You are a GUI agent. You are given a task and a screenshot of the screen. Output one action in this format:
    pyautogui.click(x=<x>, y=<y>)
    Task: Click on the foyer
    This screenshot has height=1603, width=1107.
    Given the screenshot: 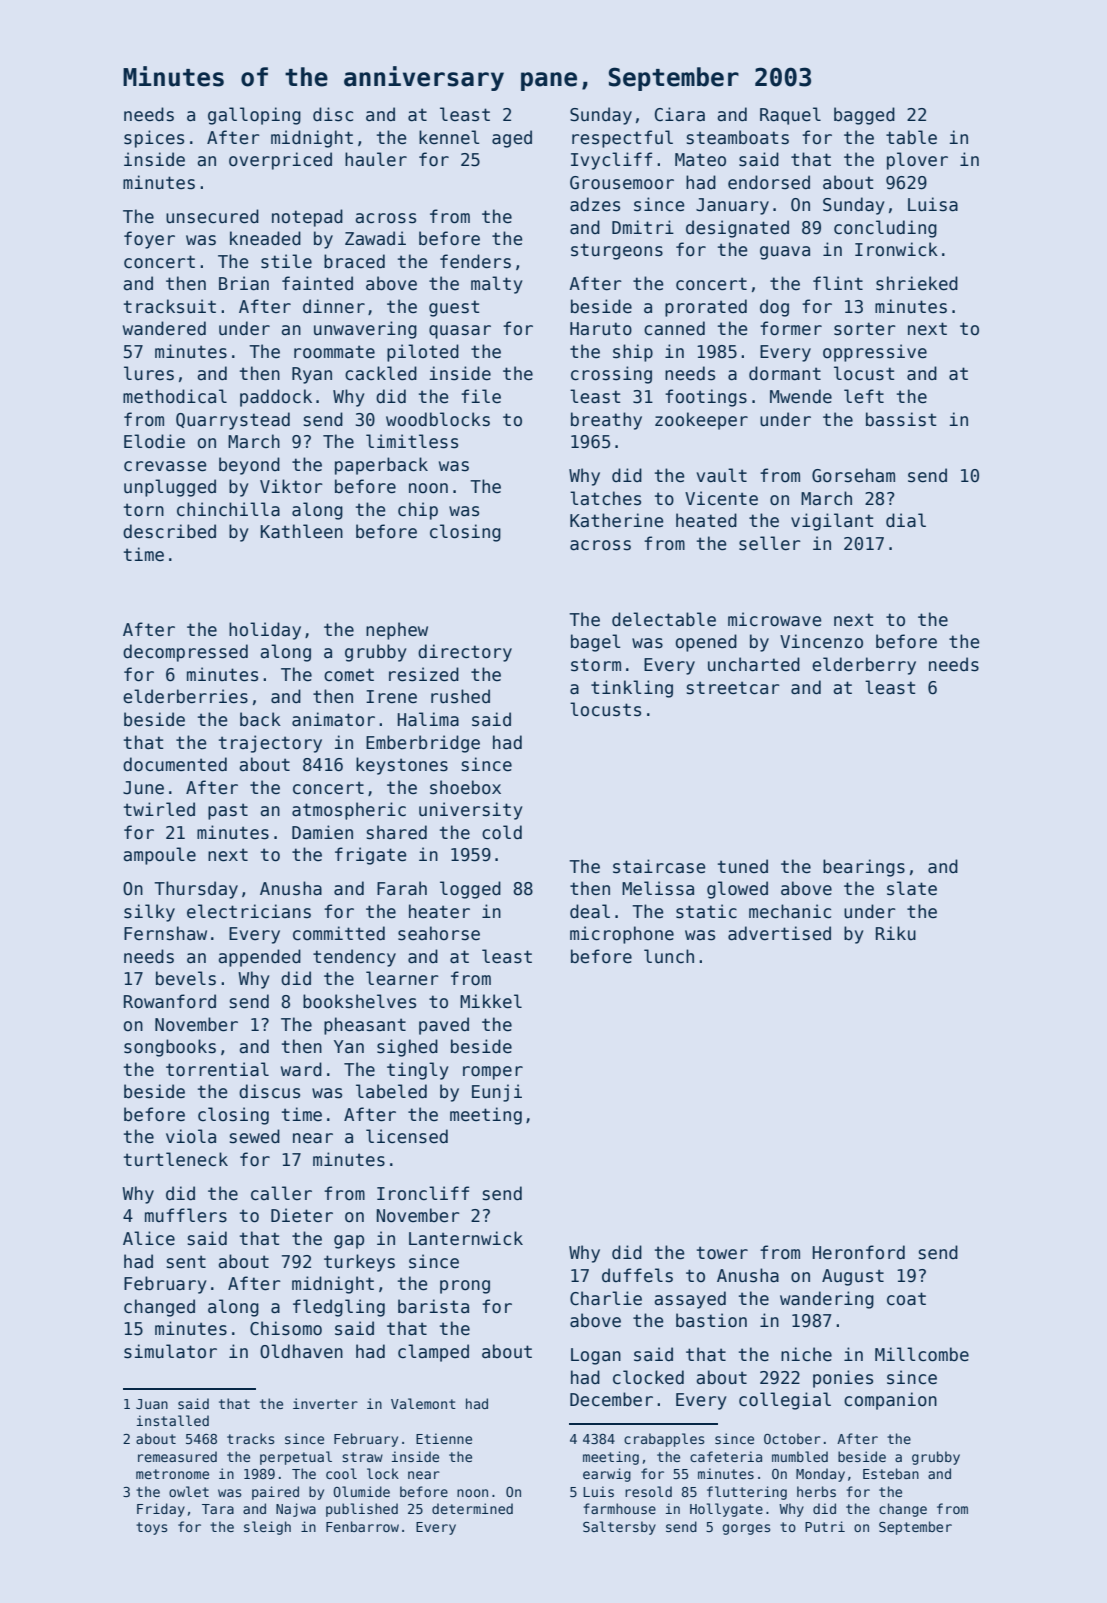 What is the action you would take?
    pyautogui.click(x=149, y=240)
